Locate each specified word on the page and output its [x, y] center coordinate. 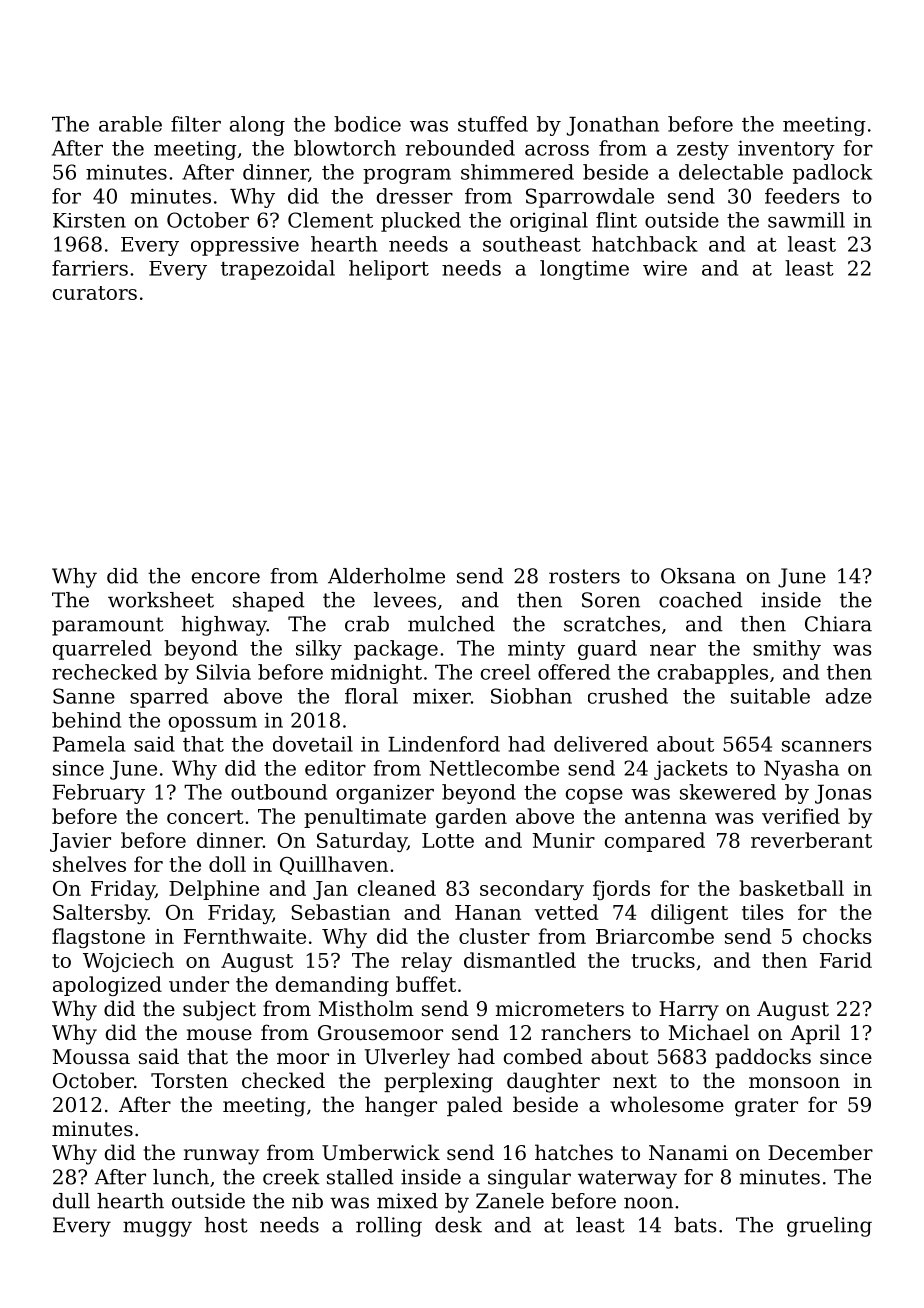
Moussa [91, 1057]
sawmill [806, 220]
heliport [389, 270]
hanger [401, 1106]
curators [95, 293]
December [820, 1152]
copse [594, 796]
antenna [666, 817]
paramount [108, 626]
